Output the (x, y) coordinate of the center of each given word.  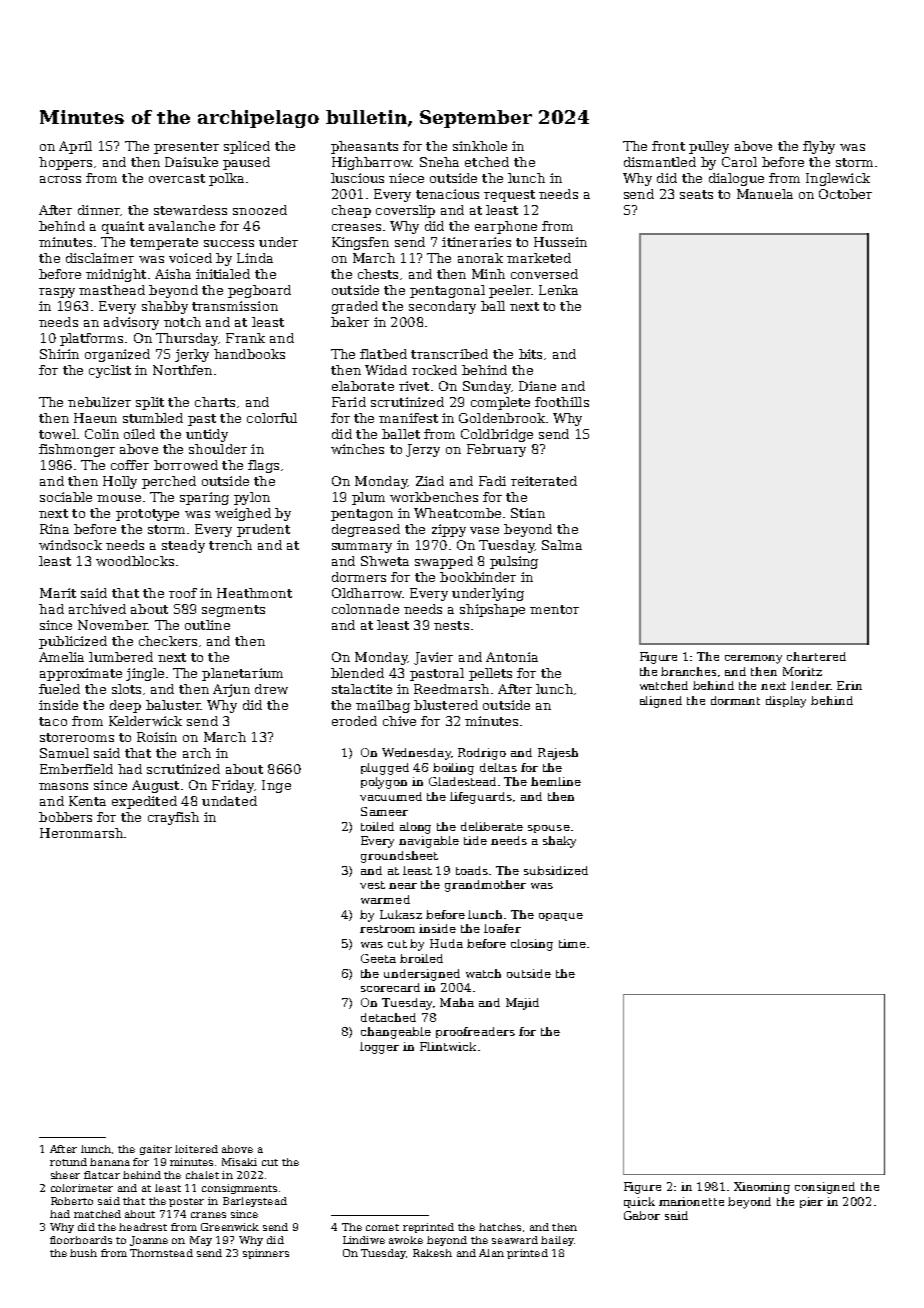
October (845, 194)
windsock (70, 545)
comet (382, 1227)
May (201, 1241)
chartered (816, 656)
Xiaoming (762, 1188)
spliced (247, 147)
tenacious (447, 194)
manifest (408, 418)
